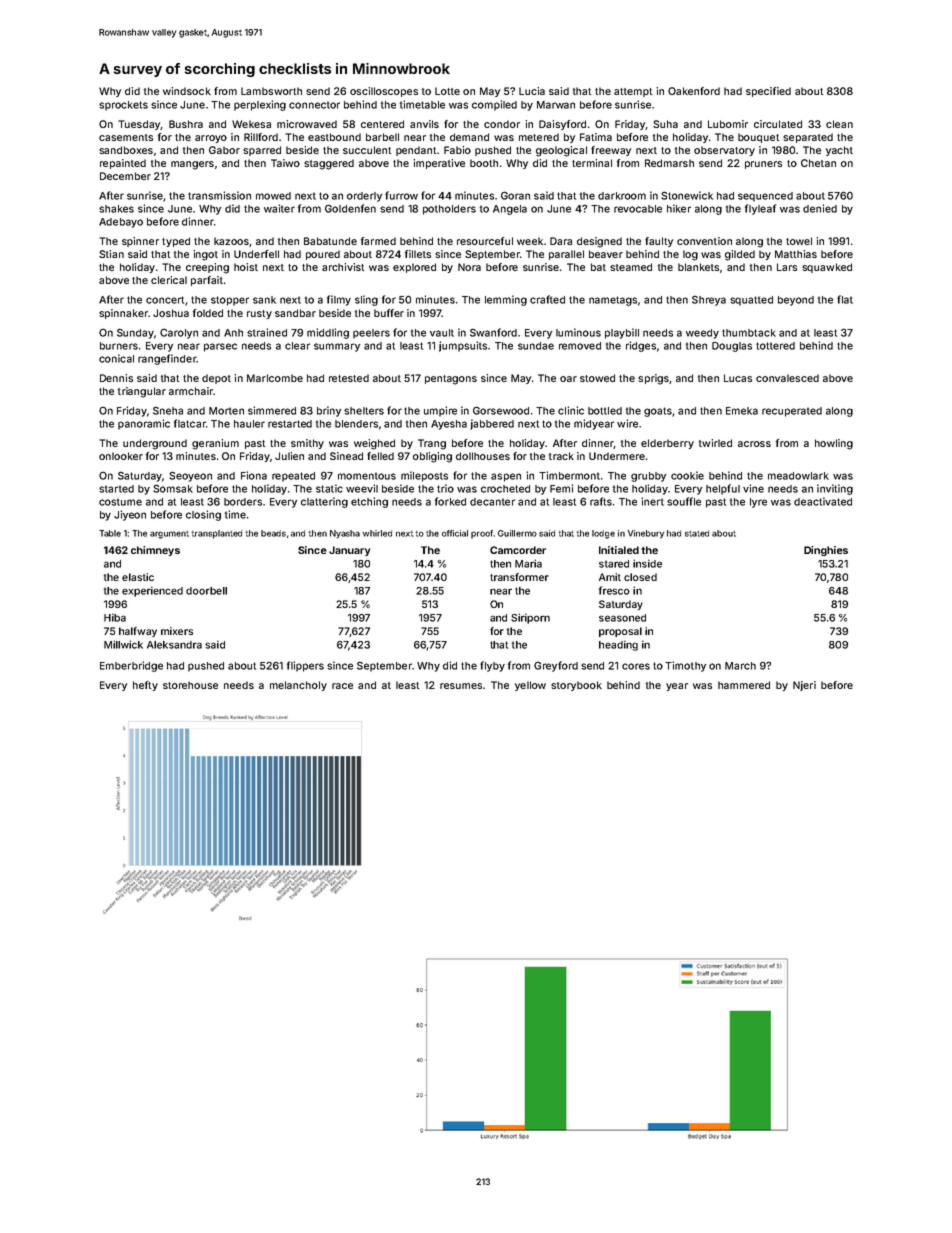 The width and height of the image is (952, 1233). I want to click on halfway, so click(138, 632).
